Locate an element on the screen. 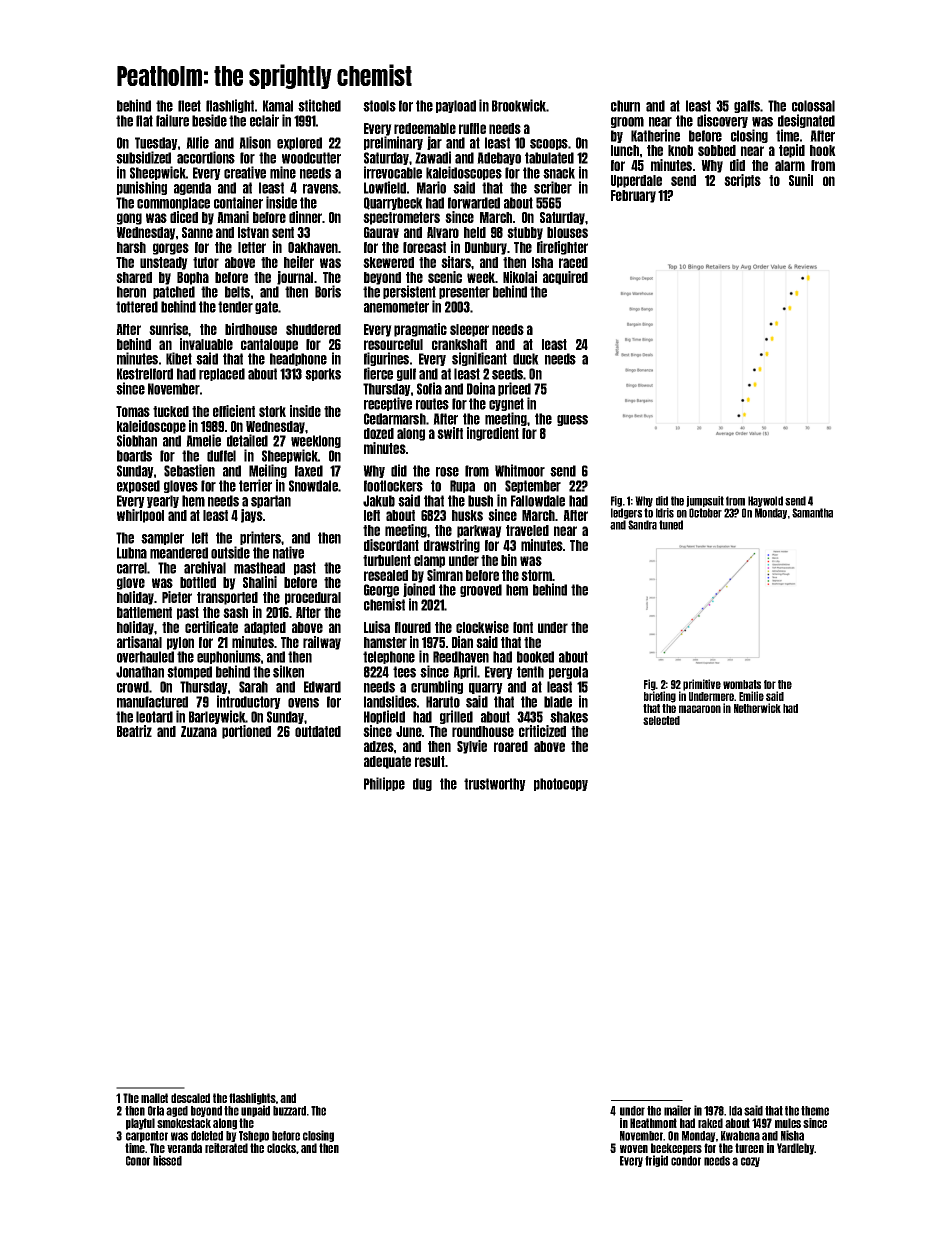 The height and width of the screenshot is (1233, 952). buzzard is located at coordinates (289, 1111).
